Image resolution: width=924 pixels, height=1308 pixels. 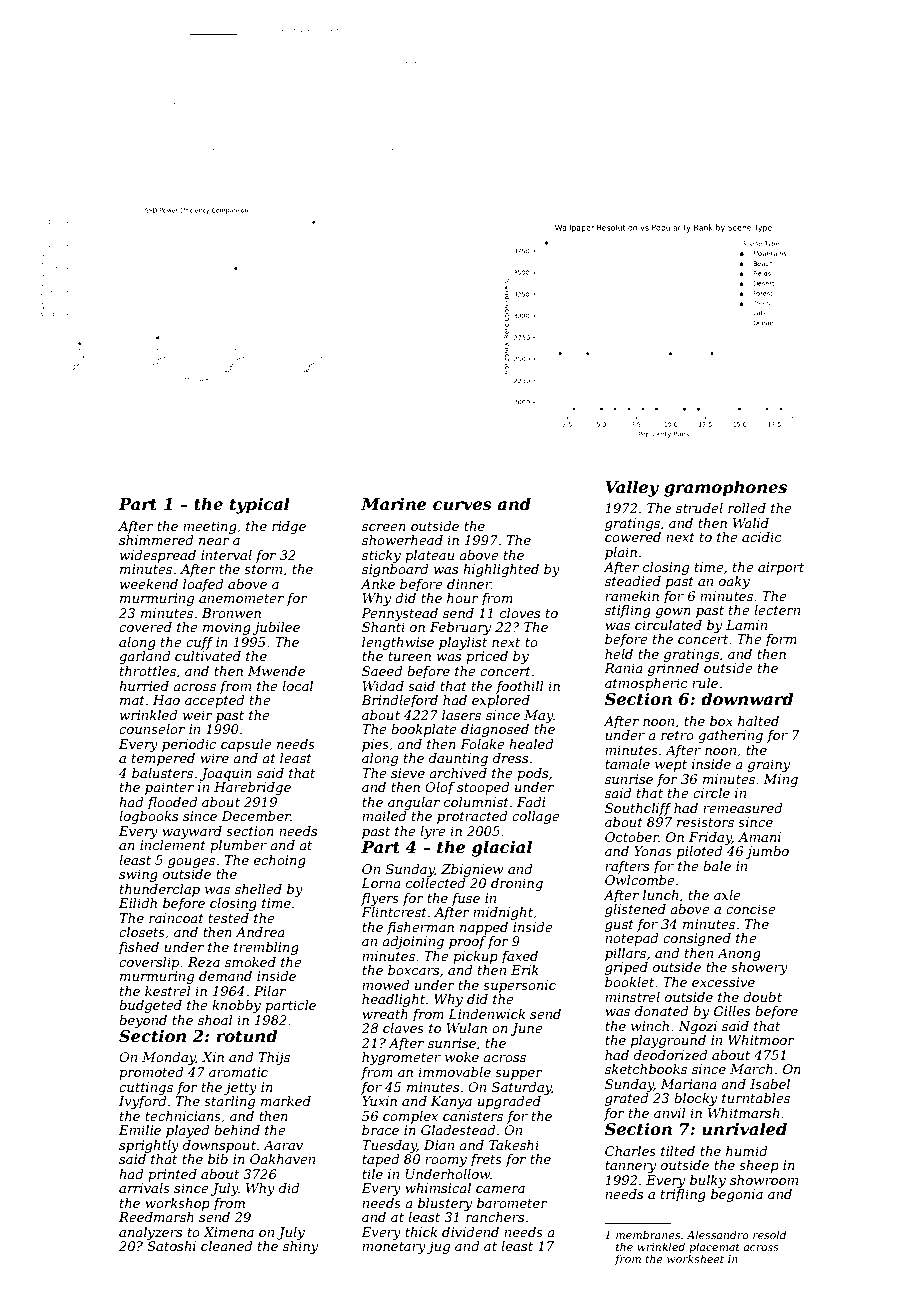 What do you see at coordinates (699, 508) in the image?
I see `strudel` at bounding box center [699, 508].
